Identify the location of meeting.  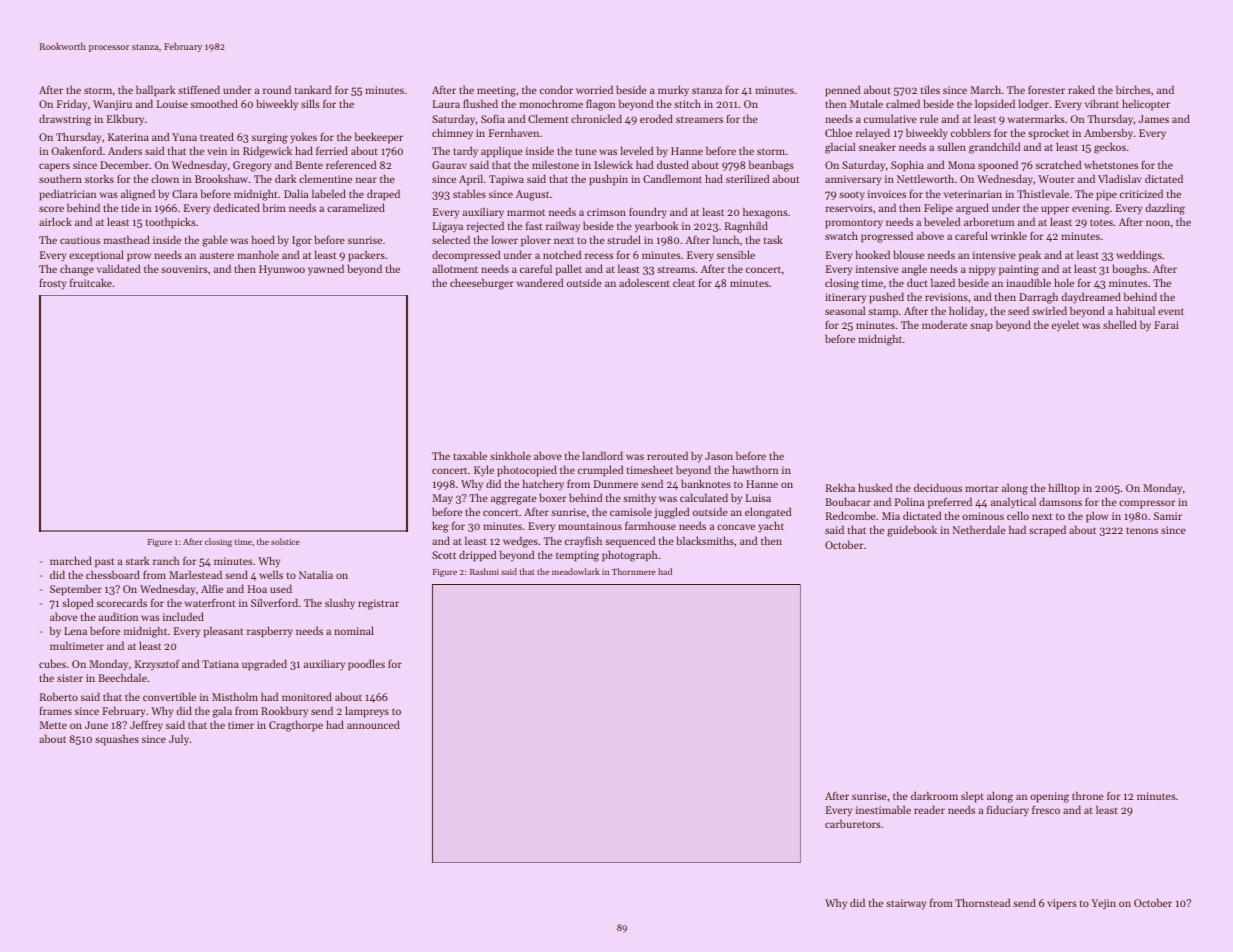
(496, 91).
